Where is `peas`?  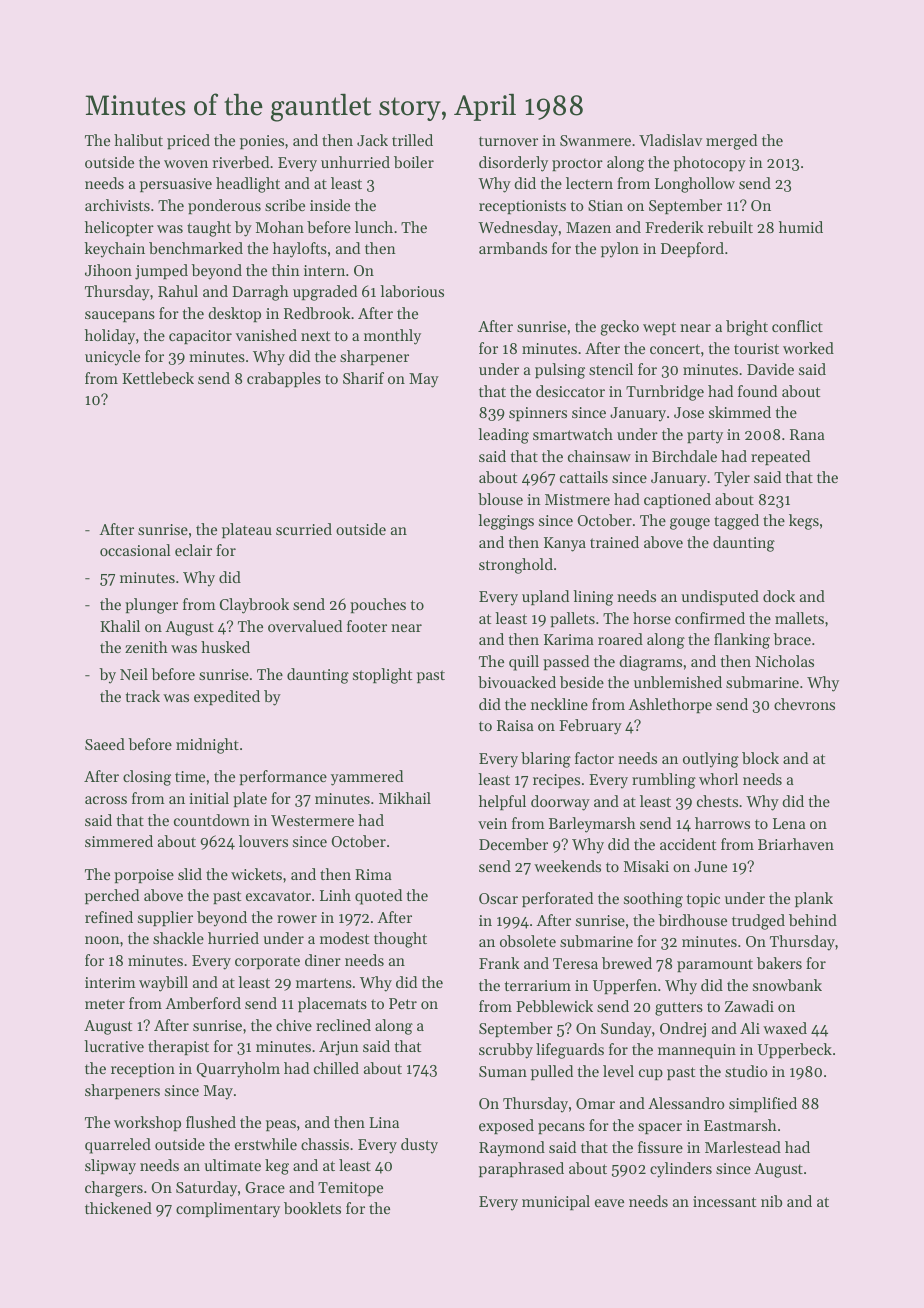
peas is located at coordinates (281, 1125).
